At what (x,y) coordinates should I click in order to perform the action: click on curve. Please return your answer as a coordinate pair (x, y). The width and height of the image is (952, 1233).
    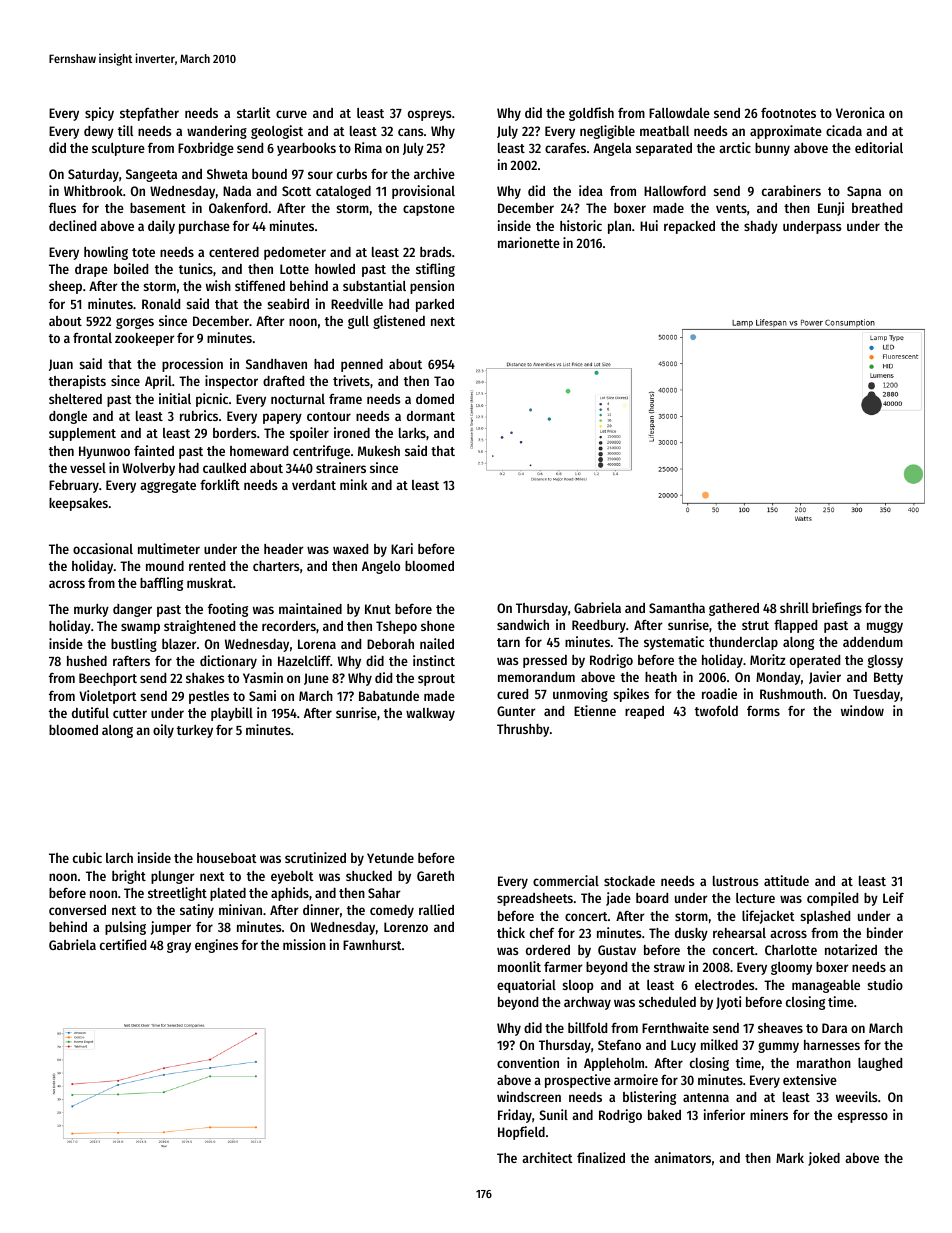
    Looking at the image, I should click on (291, 114).
